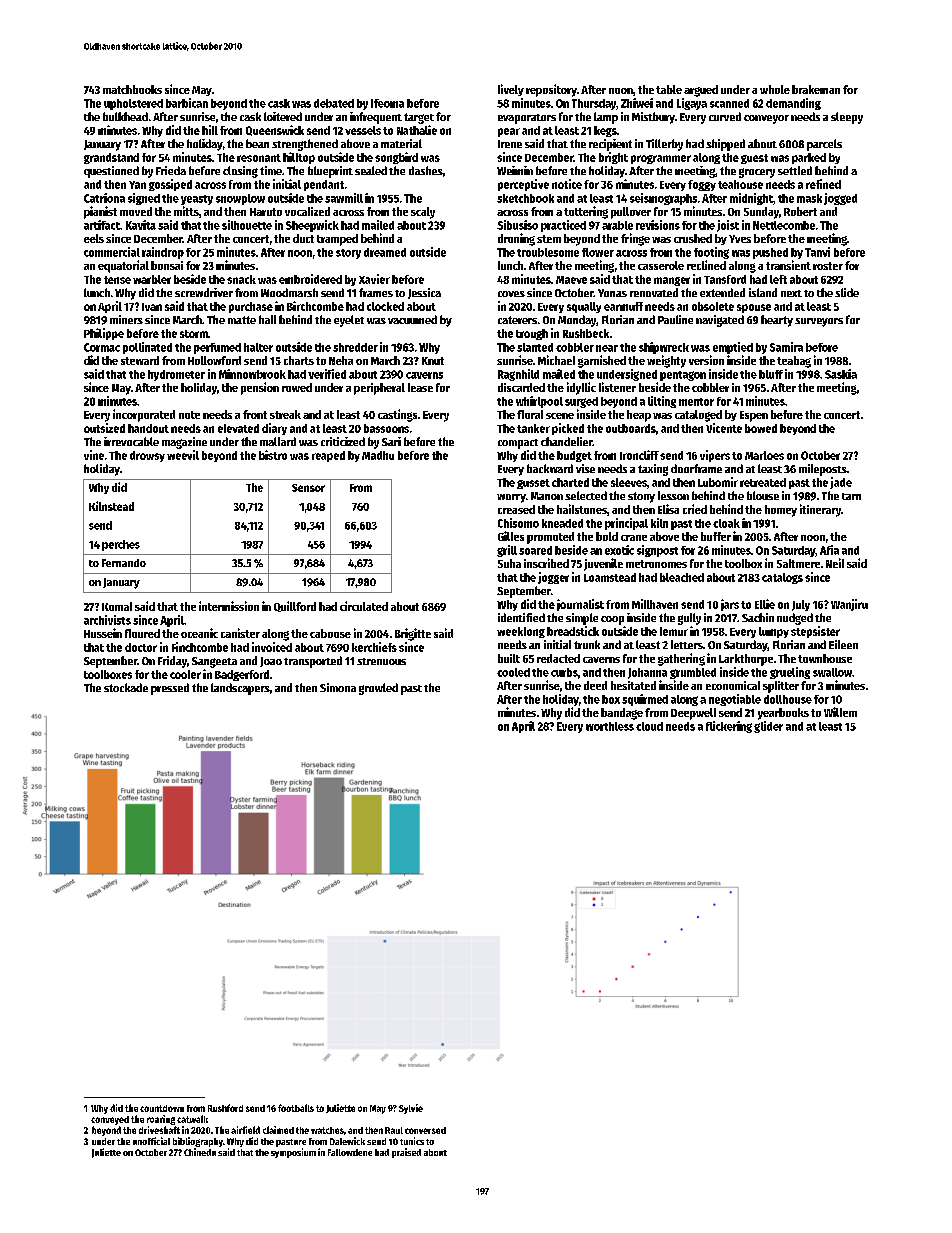 The image size is (952, 1233). I want to click on growled, so click(378, 689).
